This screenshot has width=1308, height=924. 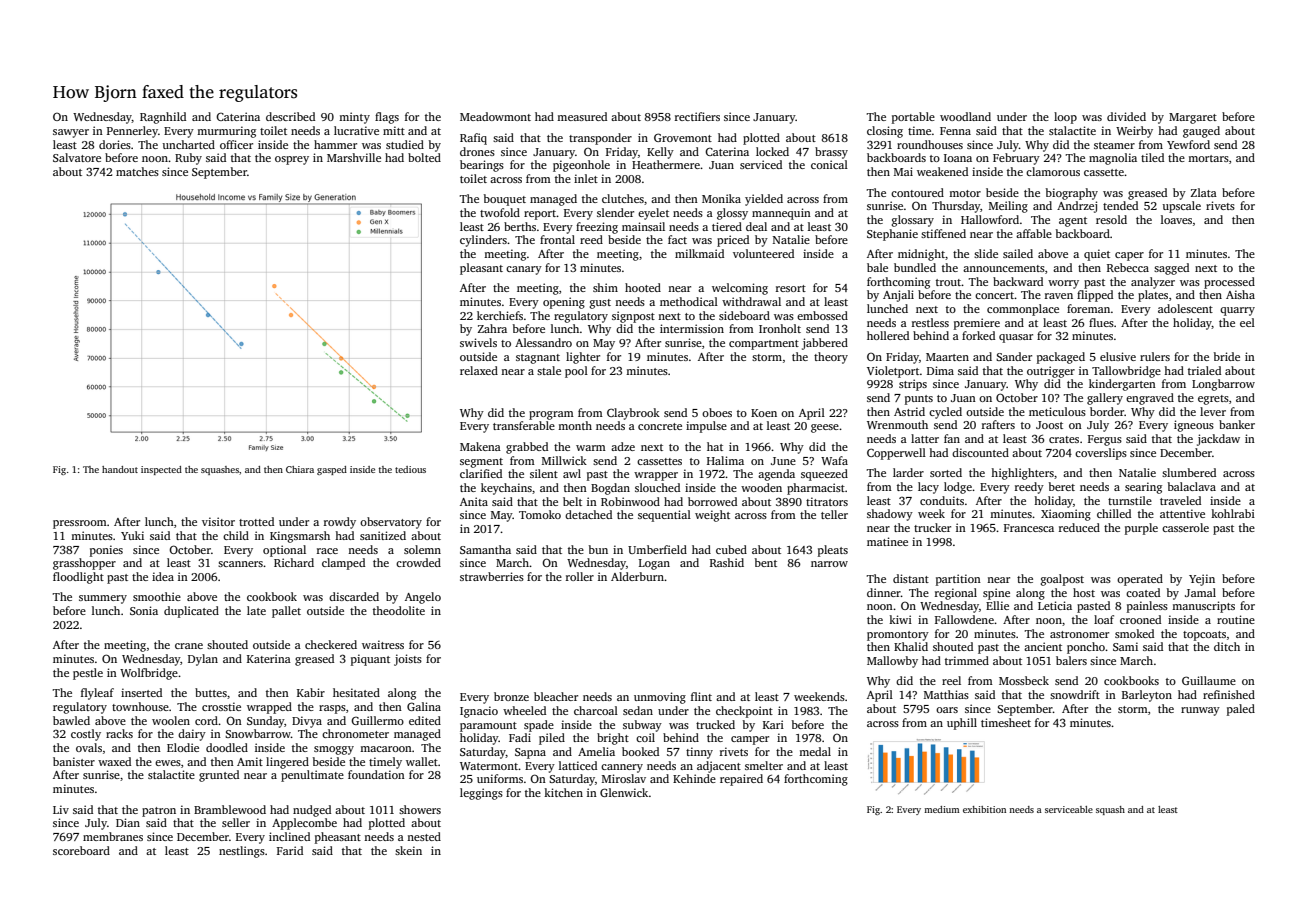 What do you see at coordinates (1101, 454) in the screenshot?
I see `coverslips` at bounding box center [1101, 454].
